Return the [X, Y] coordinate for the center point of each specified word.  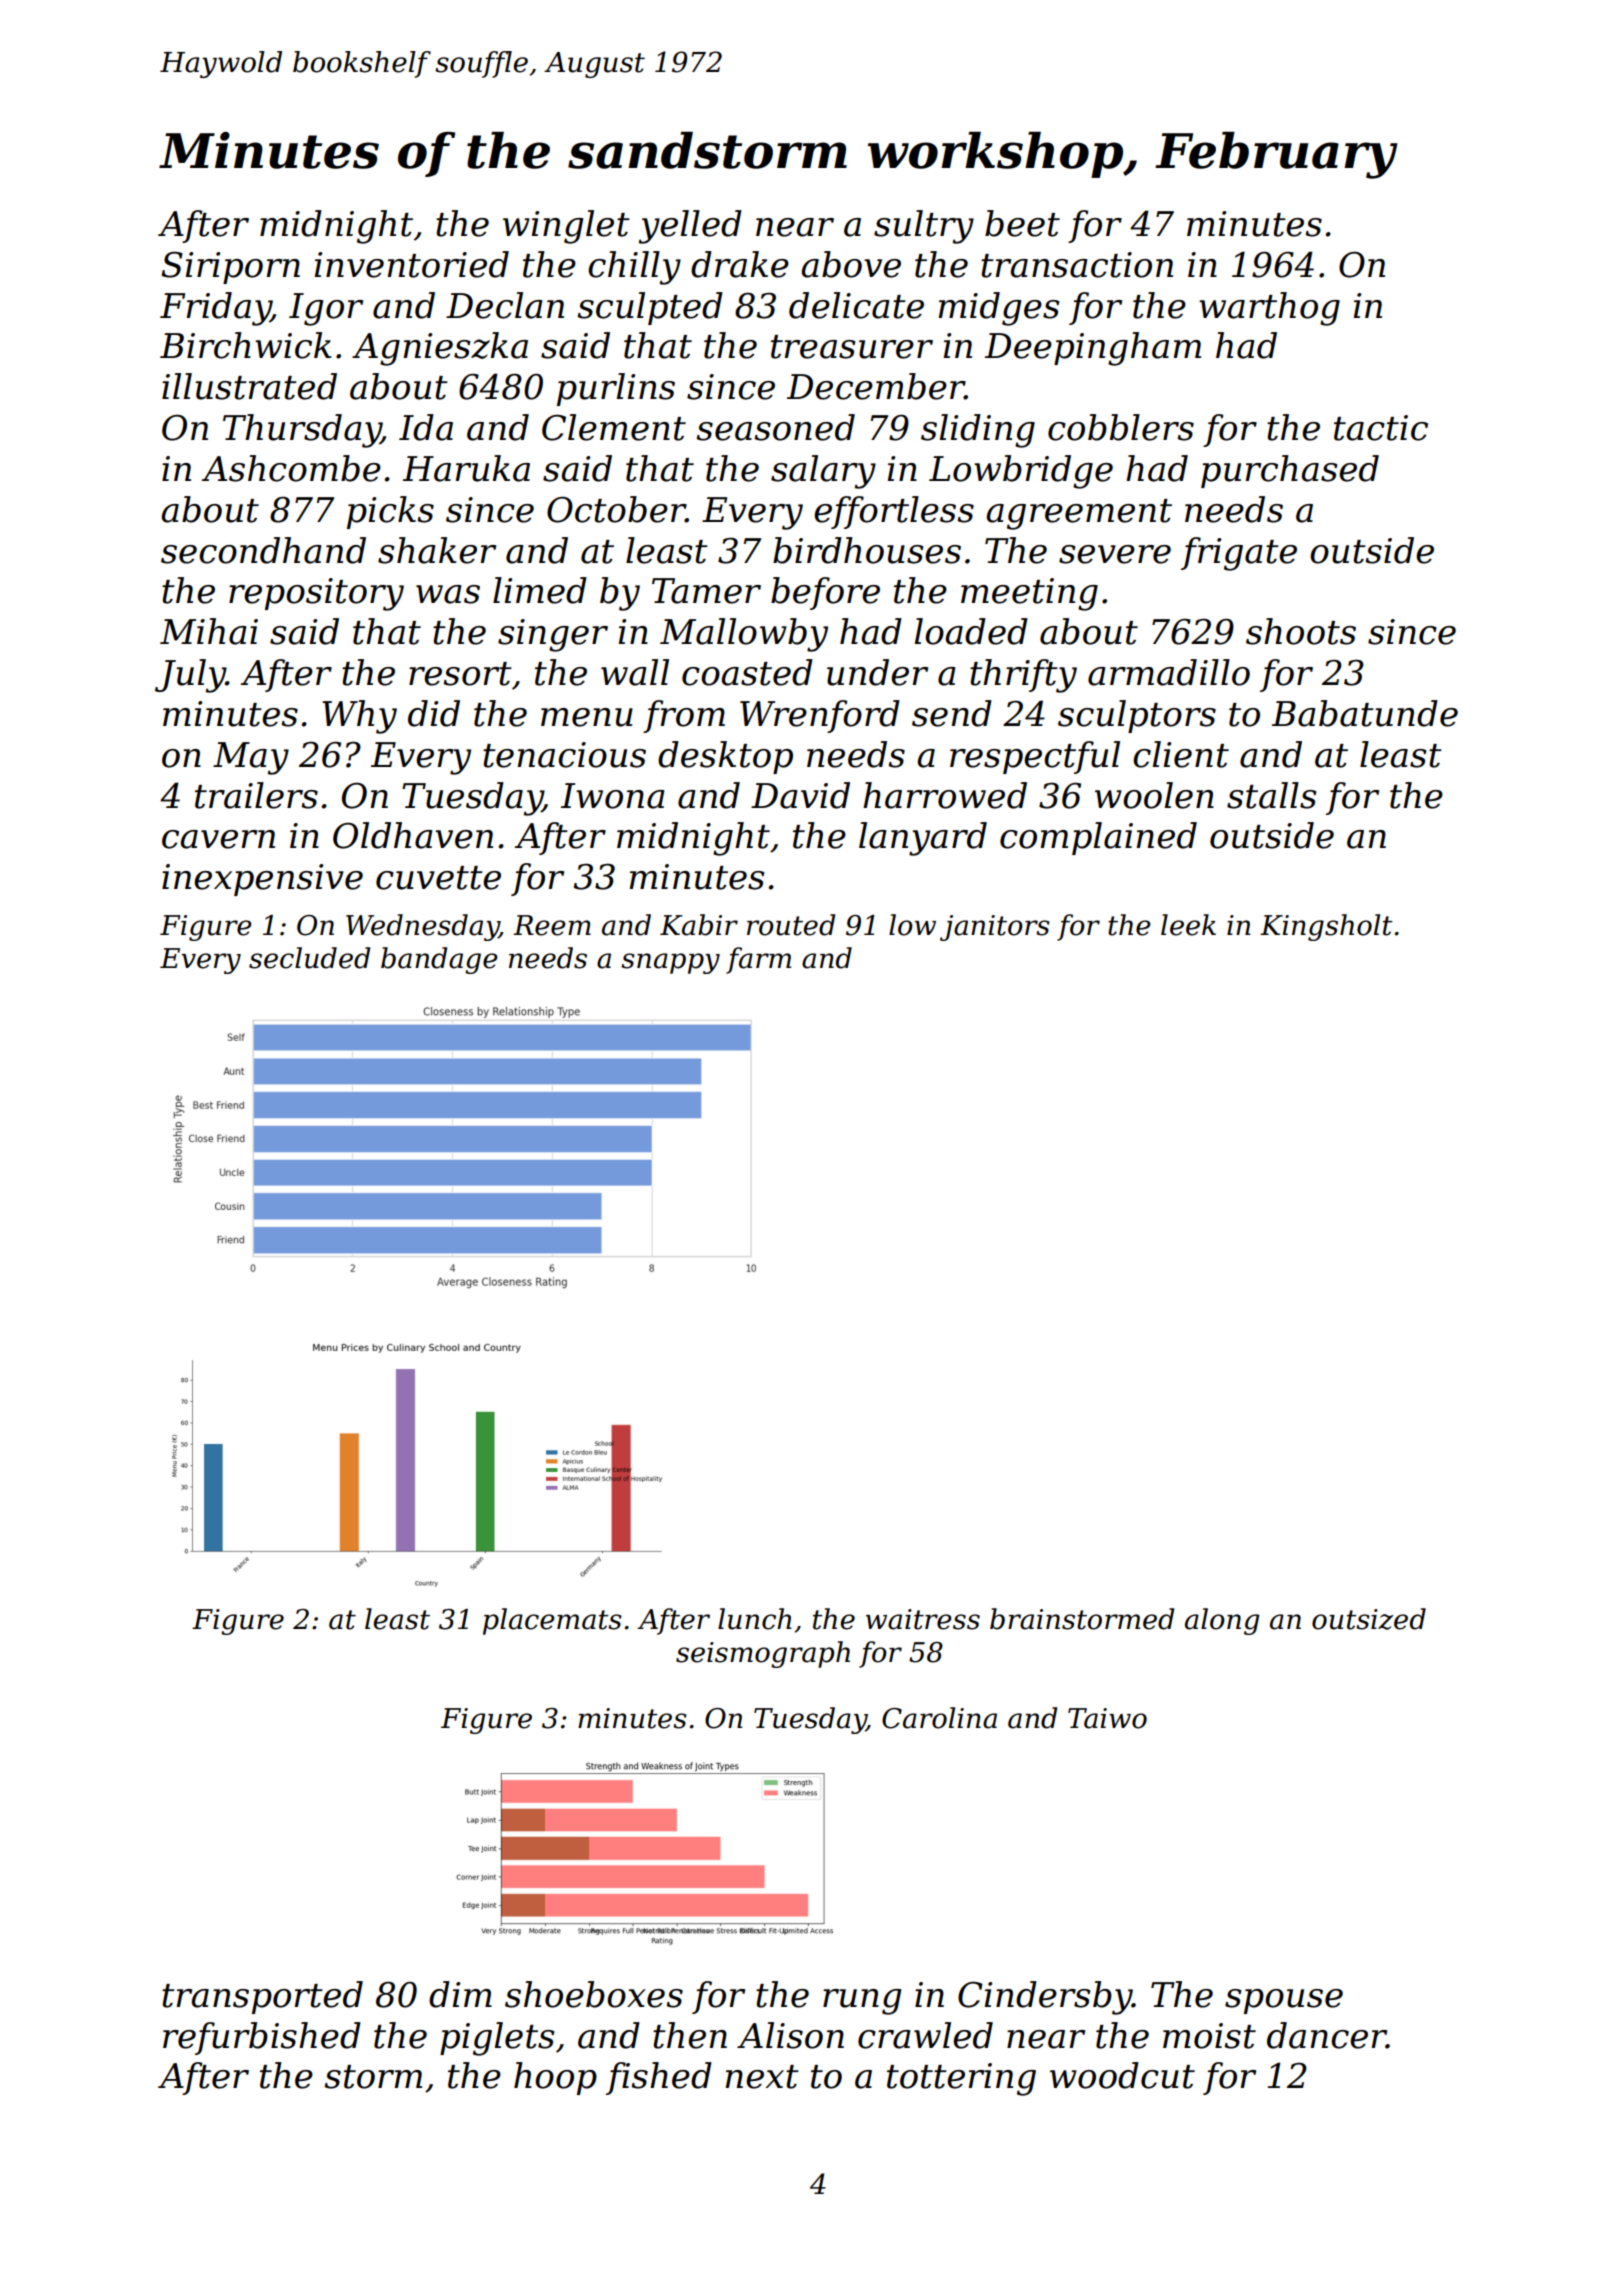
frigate [1239, 554]
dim [460, 1994]
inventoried [411, 264]
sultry [924, 227]
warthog [1269, 309]
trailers [256, 795]
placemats [552, 1621]
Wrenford [820, 716]
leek [1188, 925]
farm [758, 960]
